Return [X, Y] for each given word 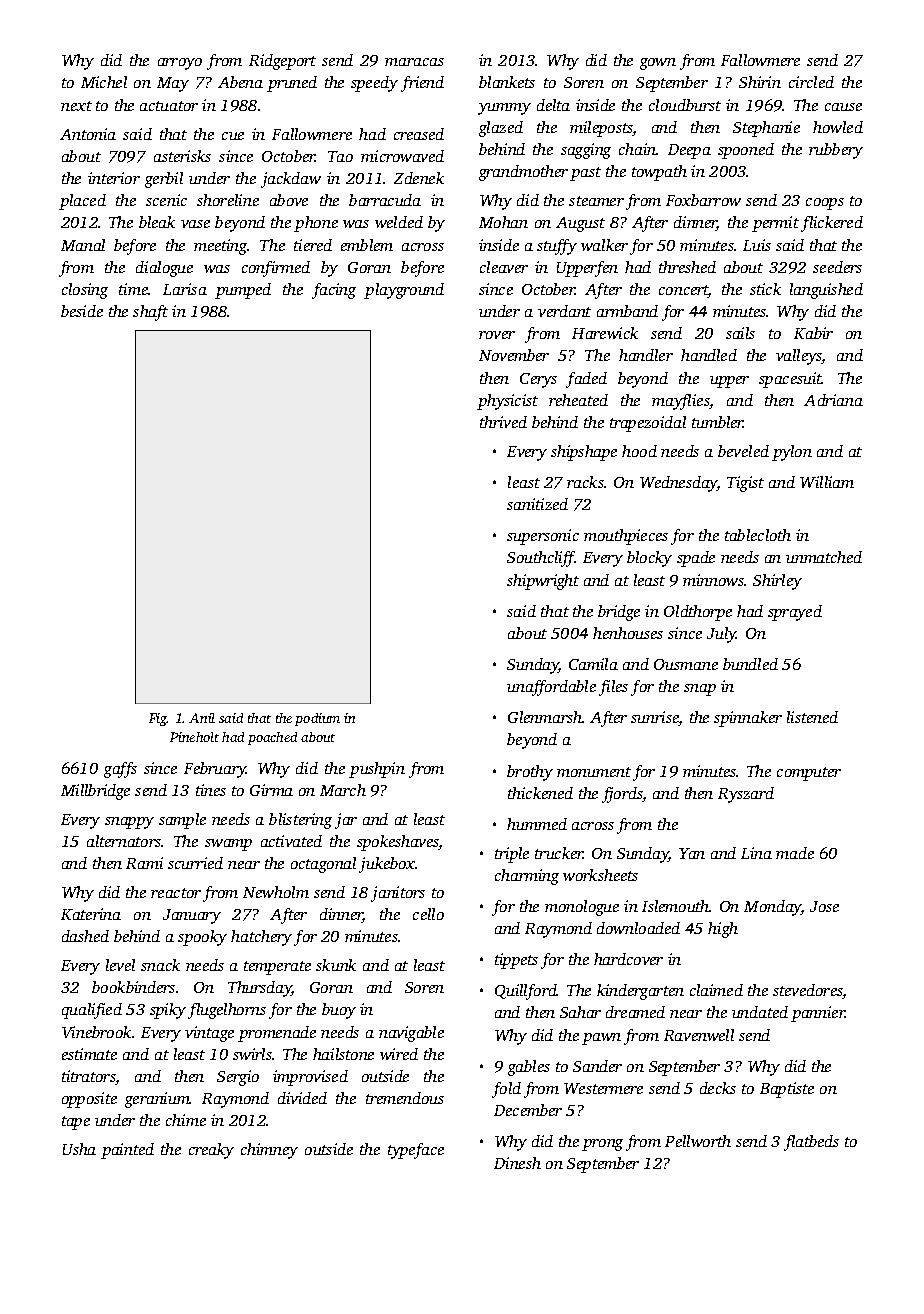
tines [211, 790]
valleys [799, 357]
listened [812, 717]
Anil [202, 718]
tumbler [718, 422]
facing [334, 291]
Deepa [689, 151]
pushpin [377, 770]
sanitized [537, 504]
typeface [416, 1151]
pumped [243, 291]
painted [127, 1151]
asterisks [182, 156]
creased [419, 134]
